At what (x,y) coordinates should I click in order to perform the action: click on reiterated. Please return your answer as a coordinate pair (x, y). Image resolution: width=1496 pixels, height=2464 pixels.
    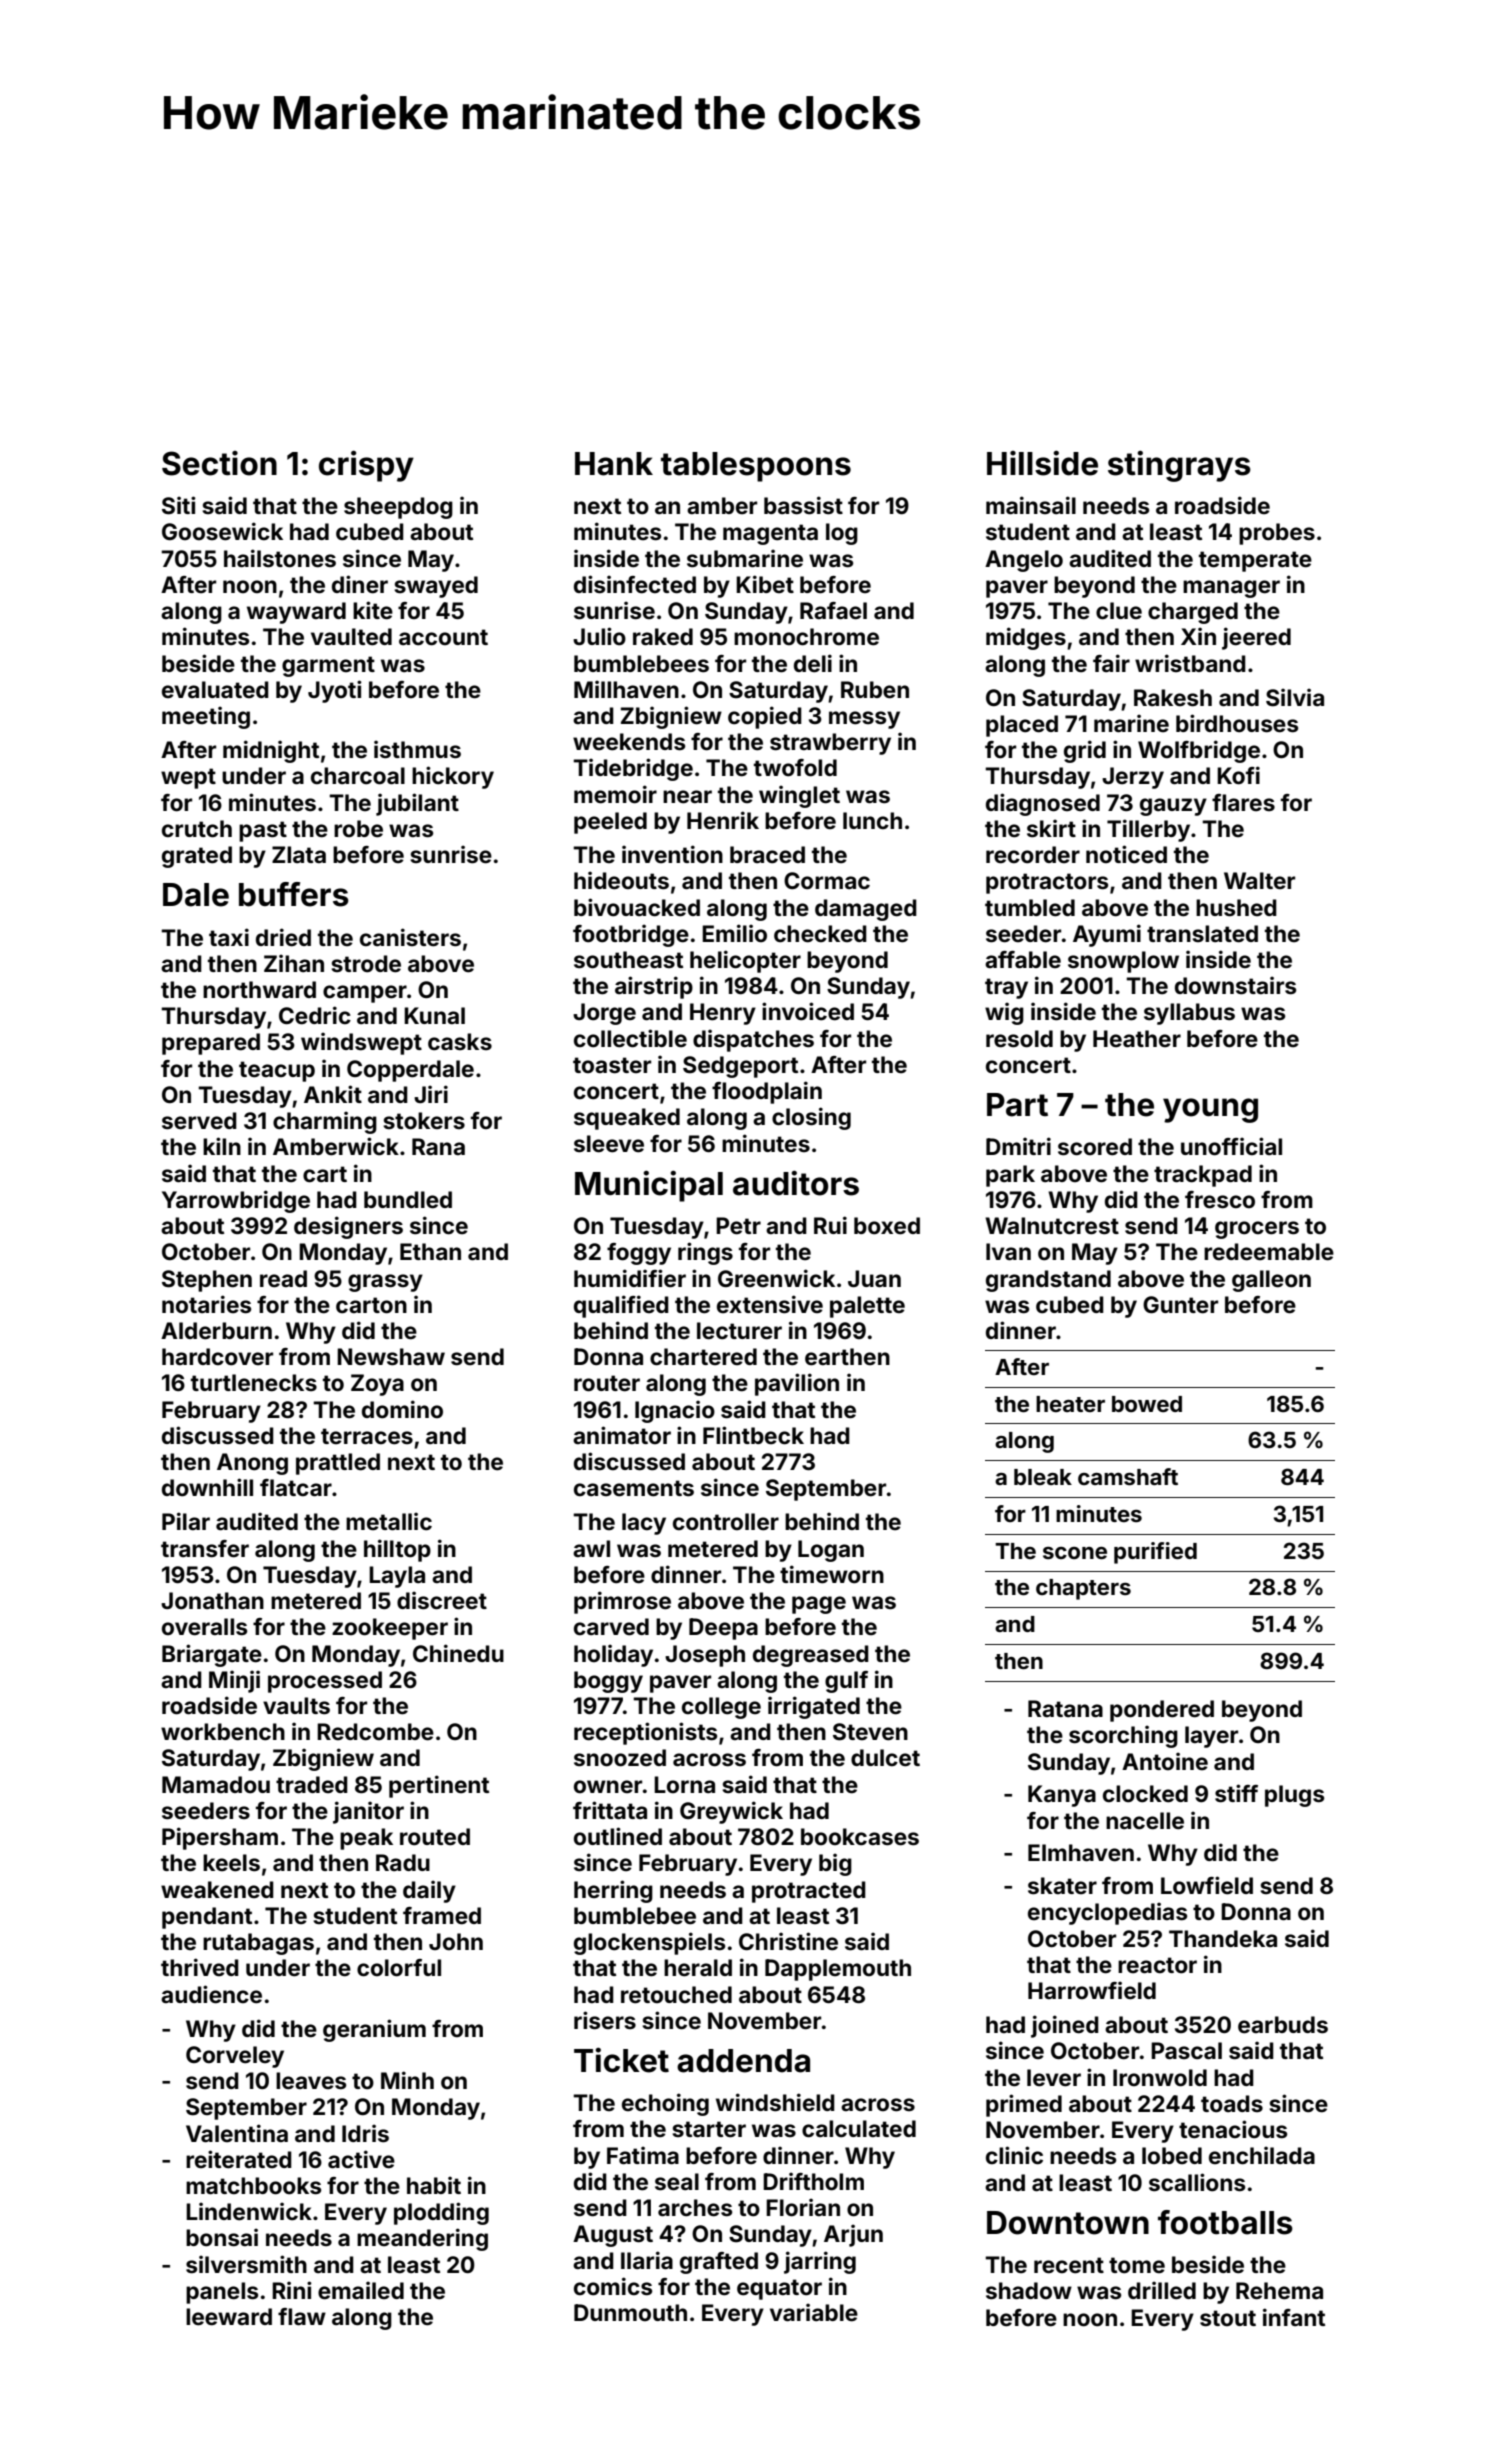
    Looking at the image, I should click on (239, 2159).
